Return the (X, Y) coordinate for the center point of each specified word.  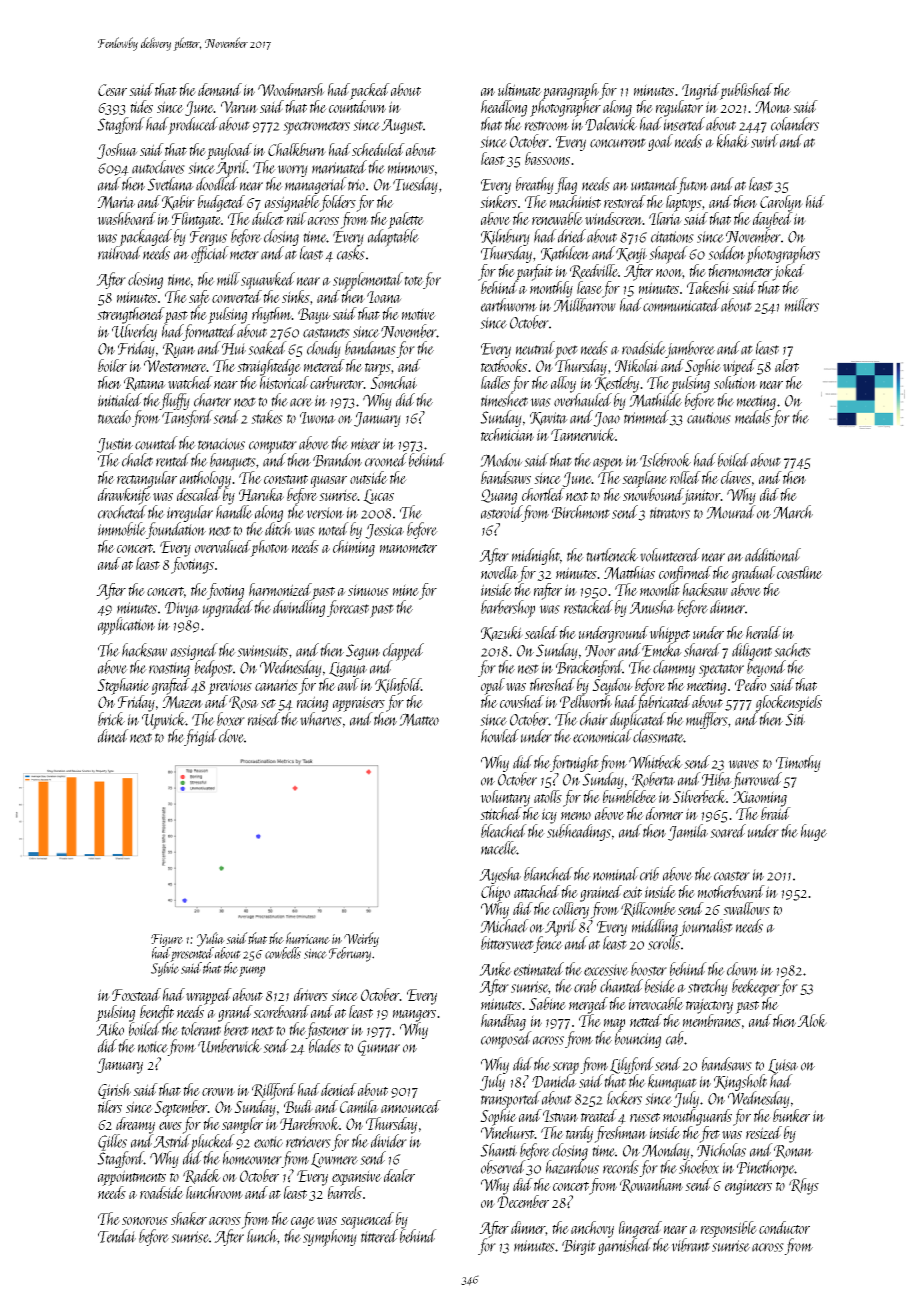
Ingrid (701, 91)
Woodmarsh (291, 89)
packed (370, 91)
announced (411, 1106)
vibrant (690, 1245)
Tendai (117, 1236)
